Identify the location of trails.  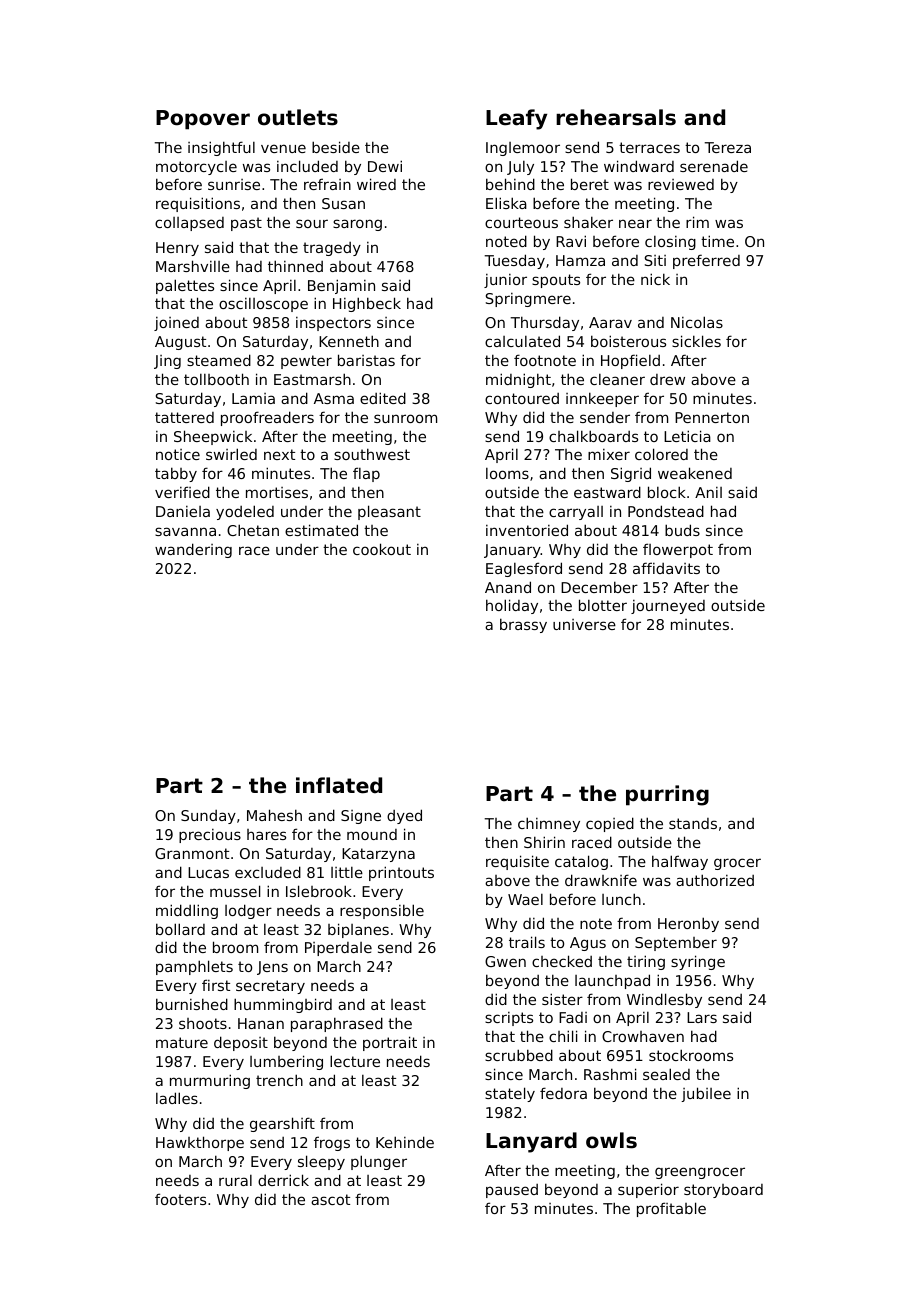
(527, 942).
